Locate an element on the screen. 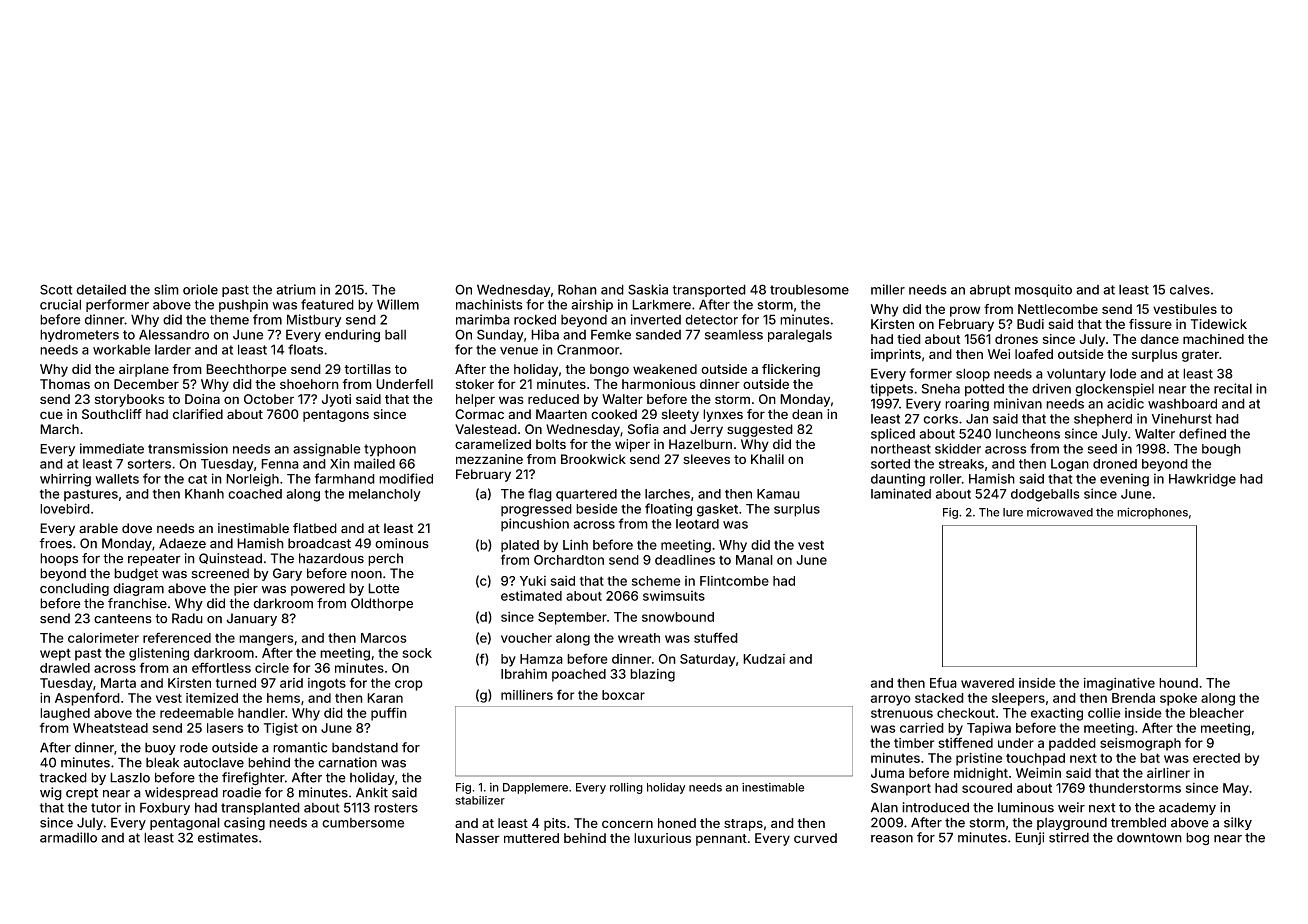 The height and width of the screenshot is (924, 1308). Brookwick is located at coordinates (593, 459).
